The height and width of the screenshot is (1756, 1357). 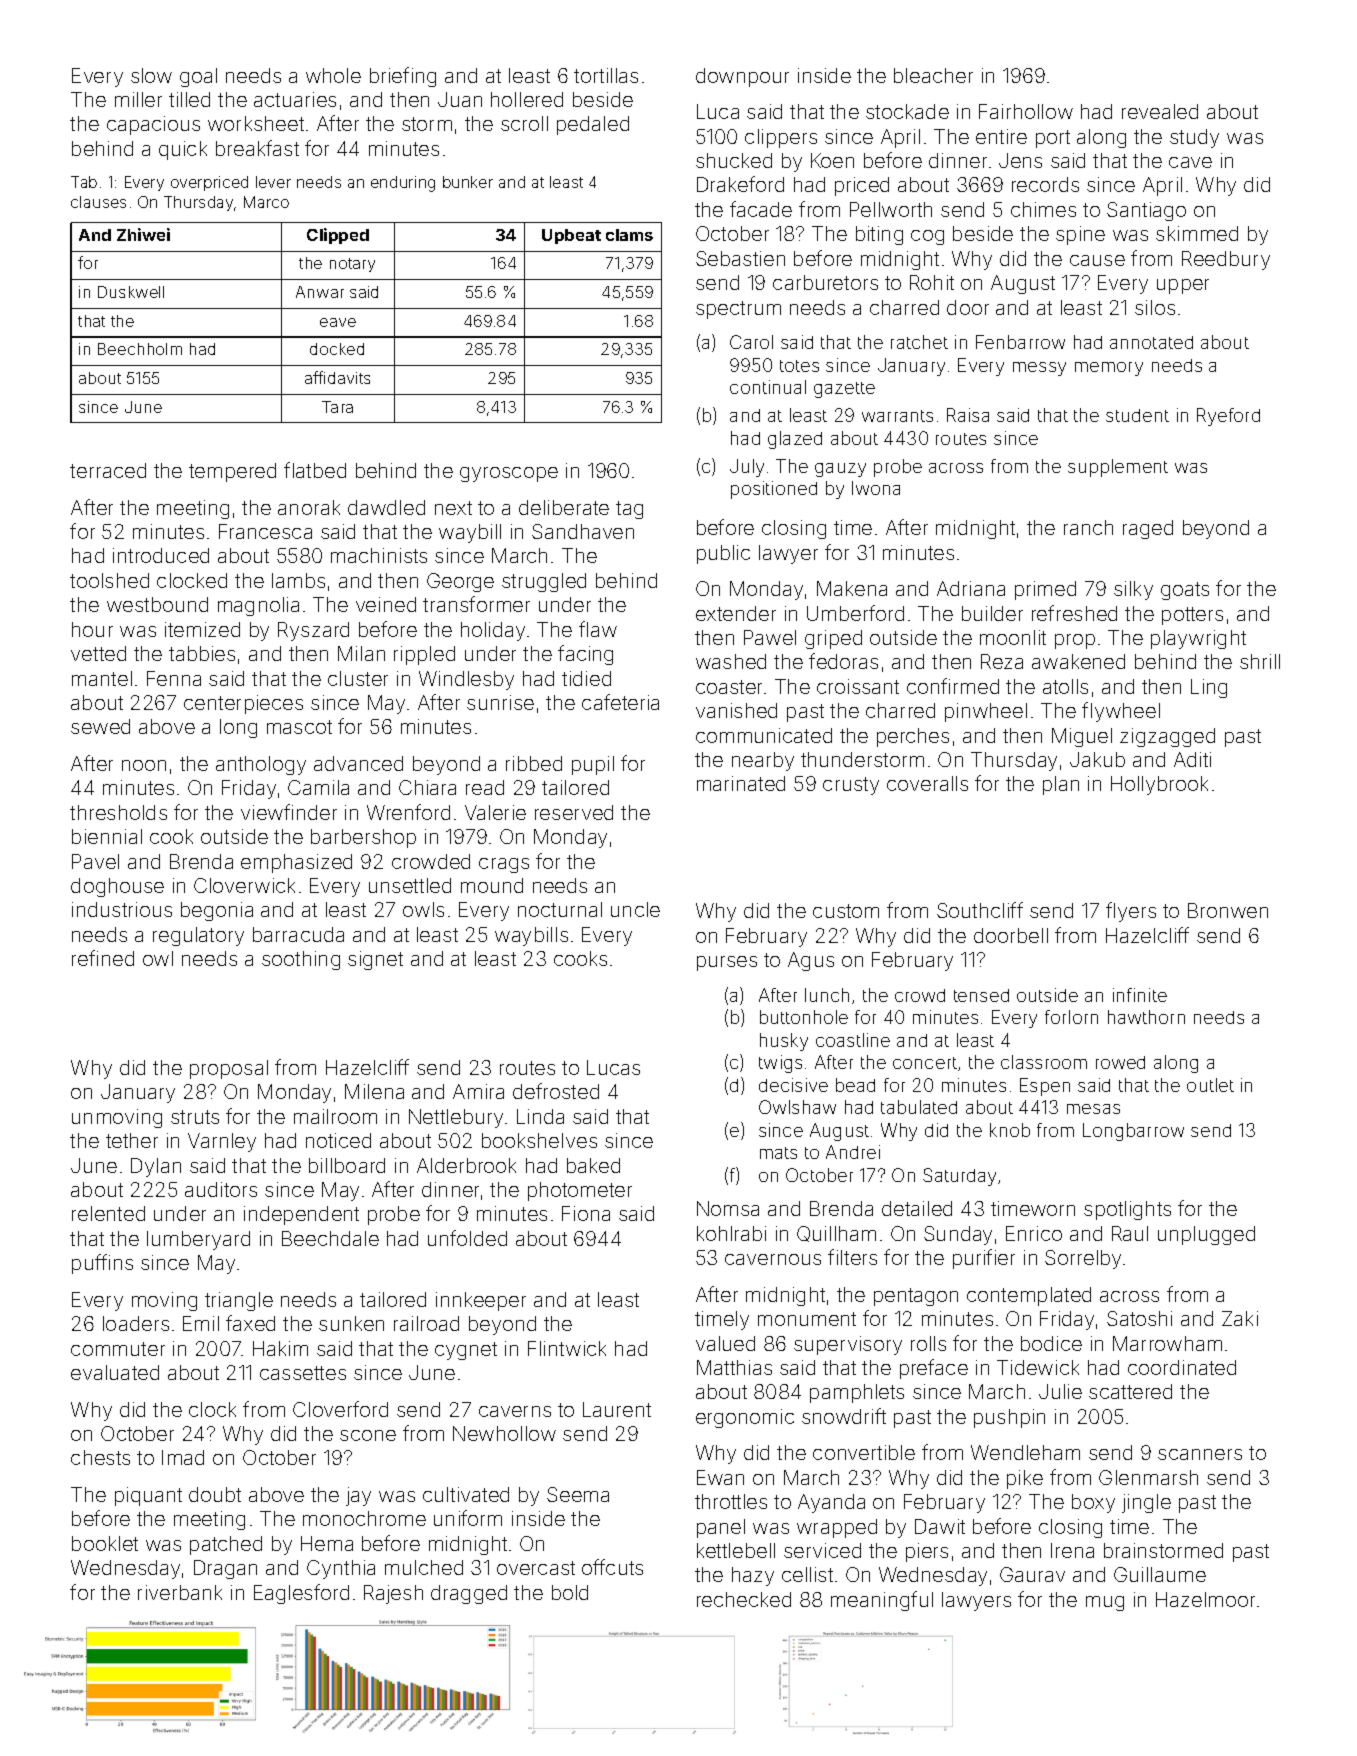 I want to click on sewed, so click(x=100, y=726).
